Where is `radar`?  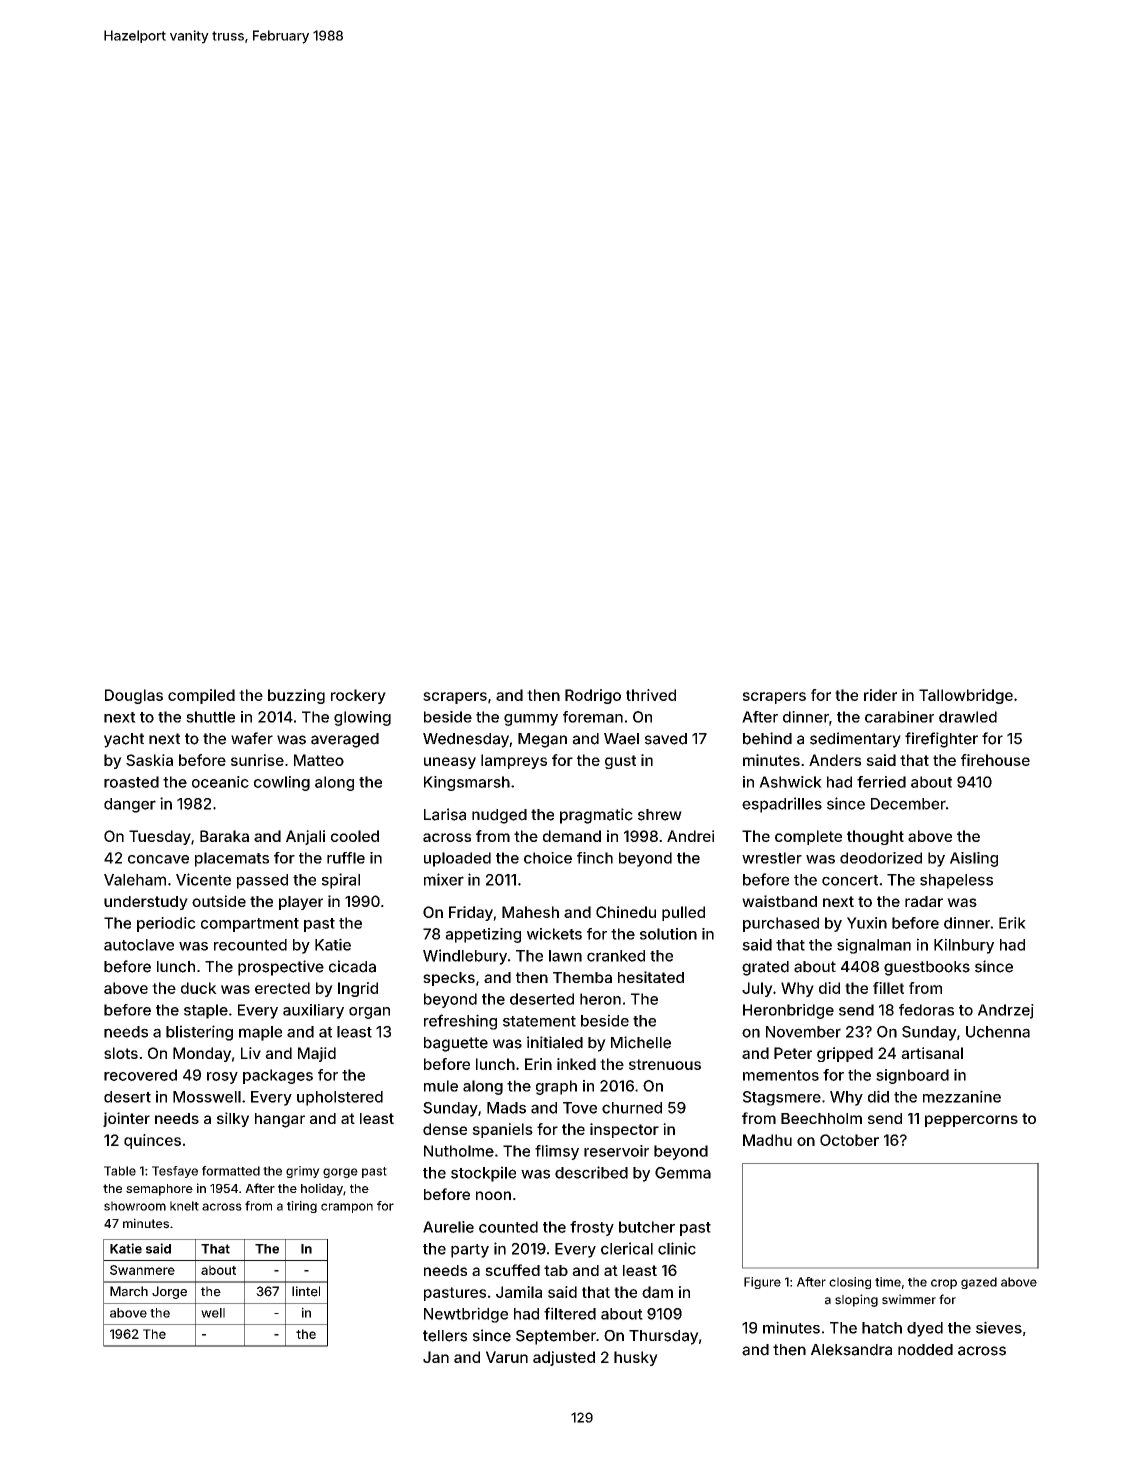 radar is located at coordinates (924, 901).
